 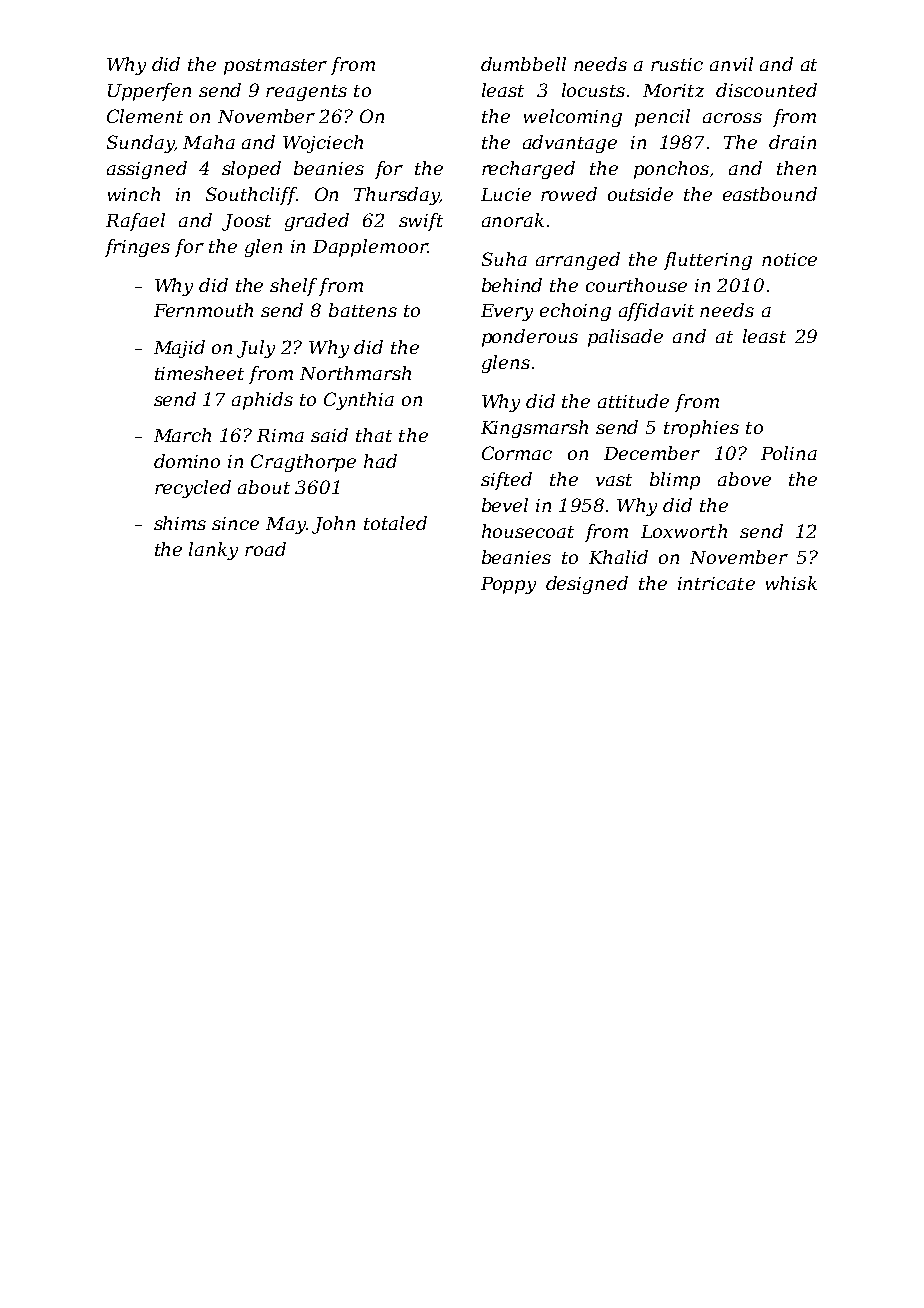 What do you see at coordinates (508, 585) in the image?
I see `Poppy` at bounding box center [508, 585].
